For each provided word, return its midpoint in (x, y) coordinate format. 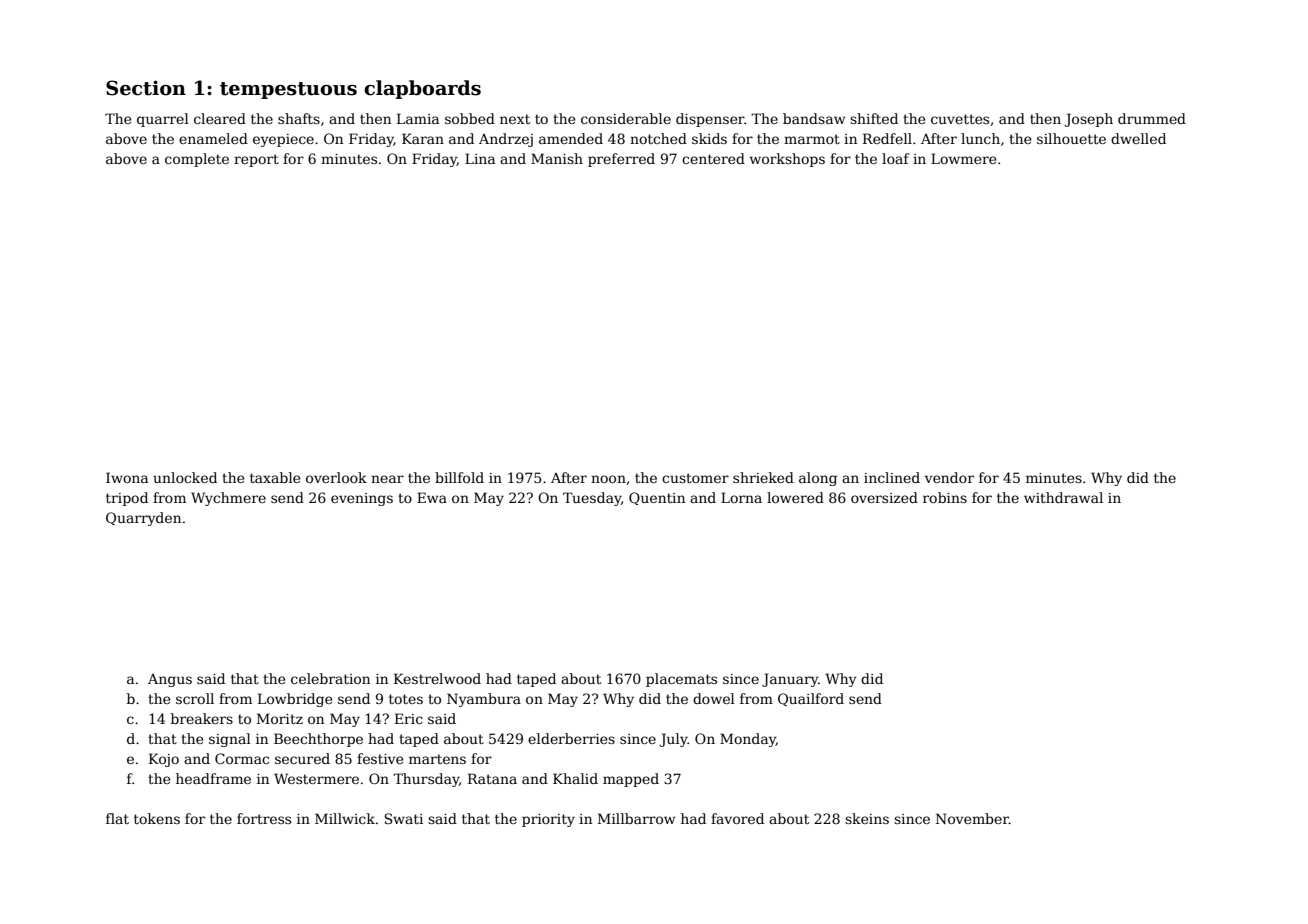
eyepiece (283, 140)
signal (230, 740)
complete (197, 160)
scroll (195, 698)
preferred (621, 160)
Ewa (432, 497)
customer (695, 478)
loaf (896, 158)
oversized (884, 497)
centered (713, 158)
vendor (949, 477)
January (790, 680)
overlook (336, 477)
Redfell (887, 138)
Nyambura (484, 700)
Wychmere (228, 499)
